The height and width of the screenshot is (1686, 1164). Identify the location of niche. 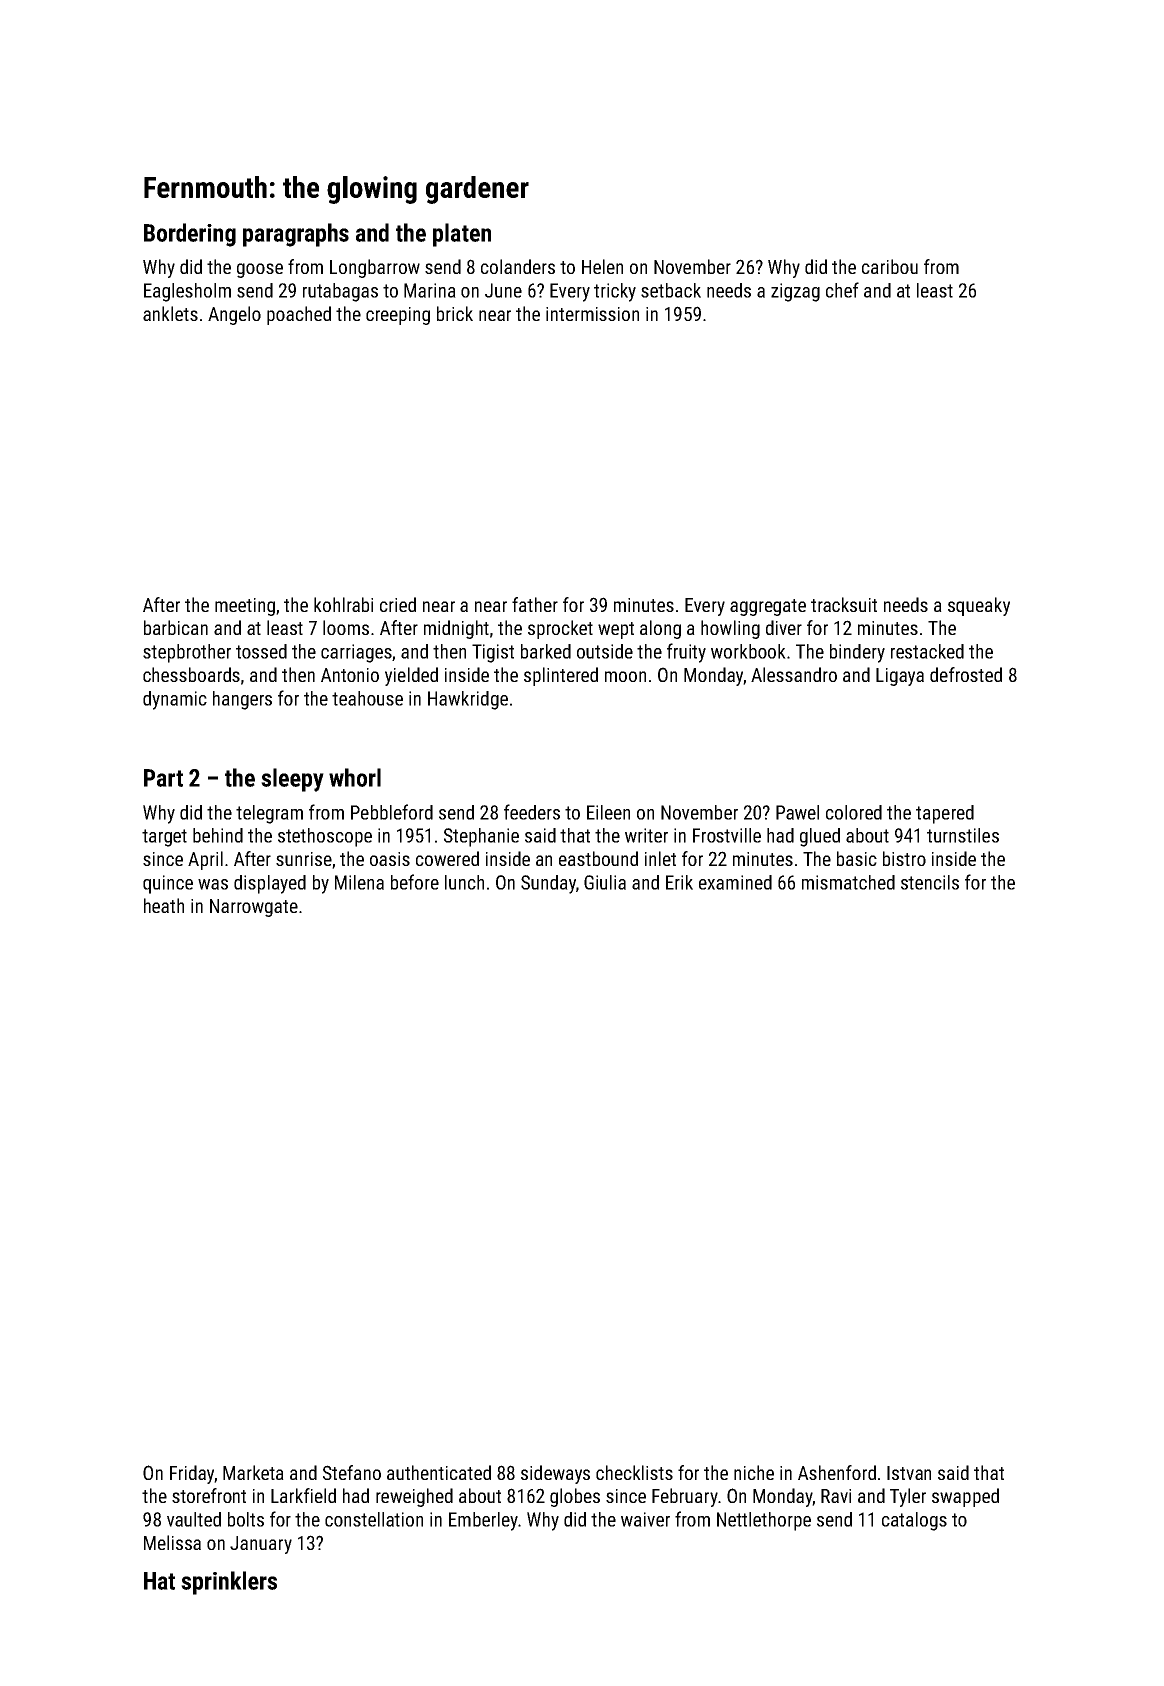
(754, 1472).
